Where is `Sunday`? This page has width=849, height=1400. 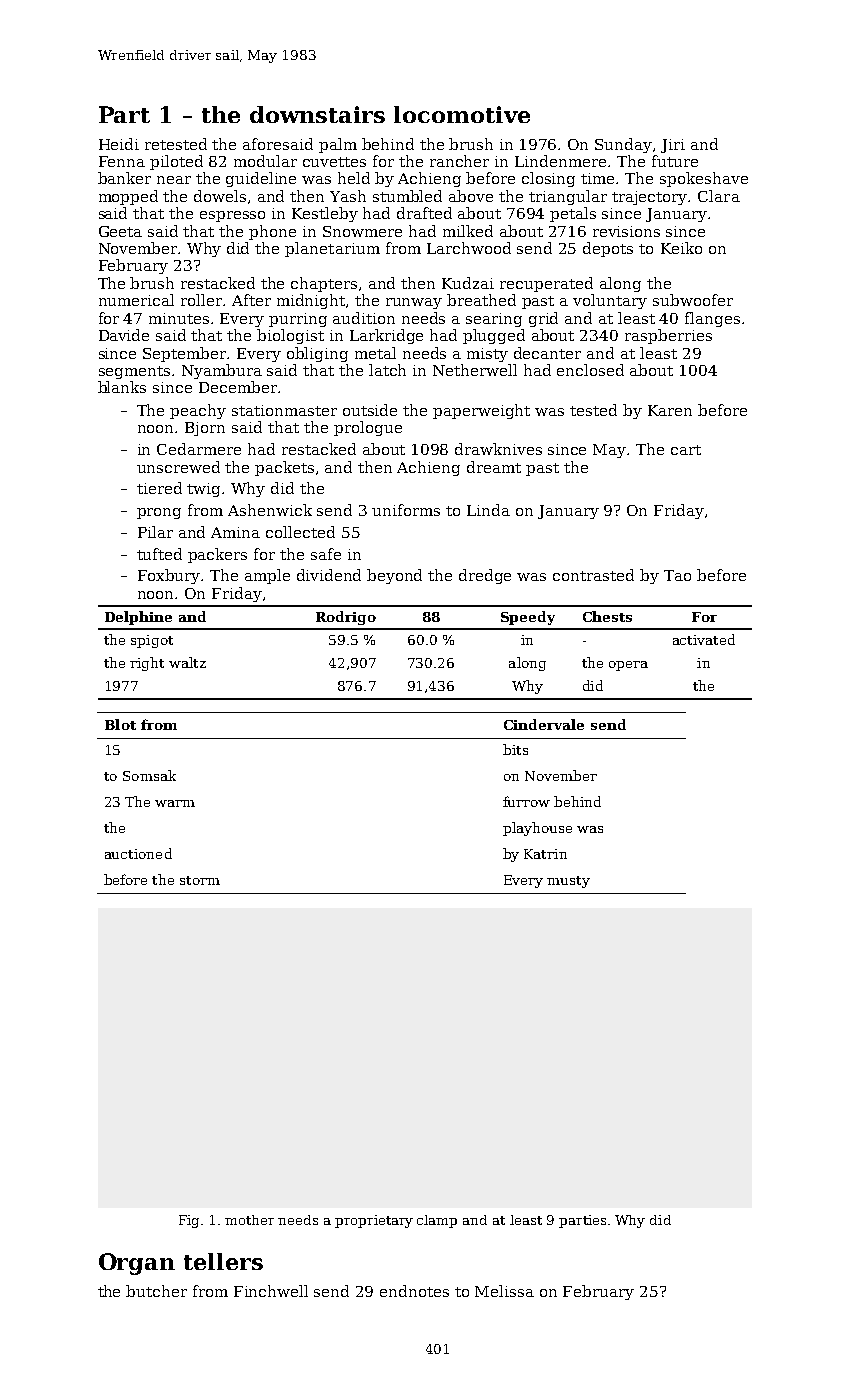
Sunday is located at coordinates (623, 145).
